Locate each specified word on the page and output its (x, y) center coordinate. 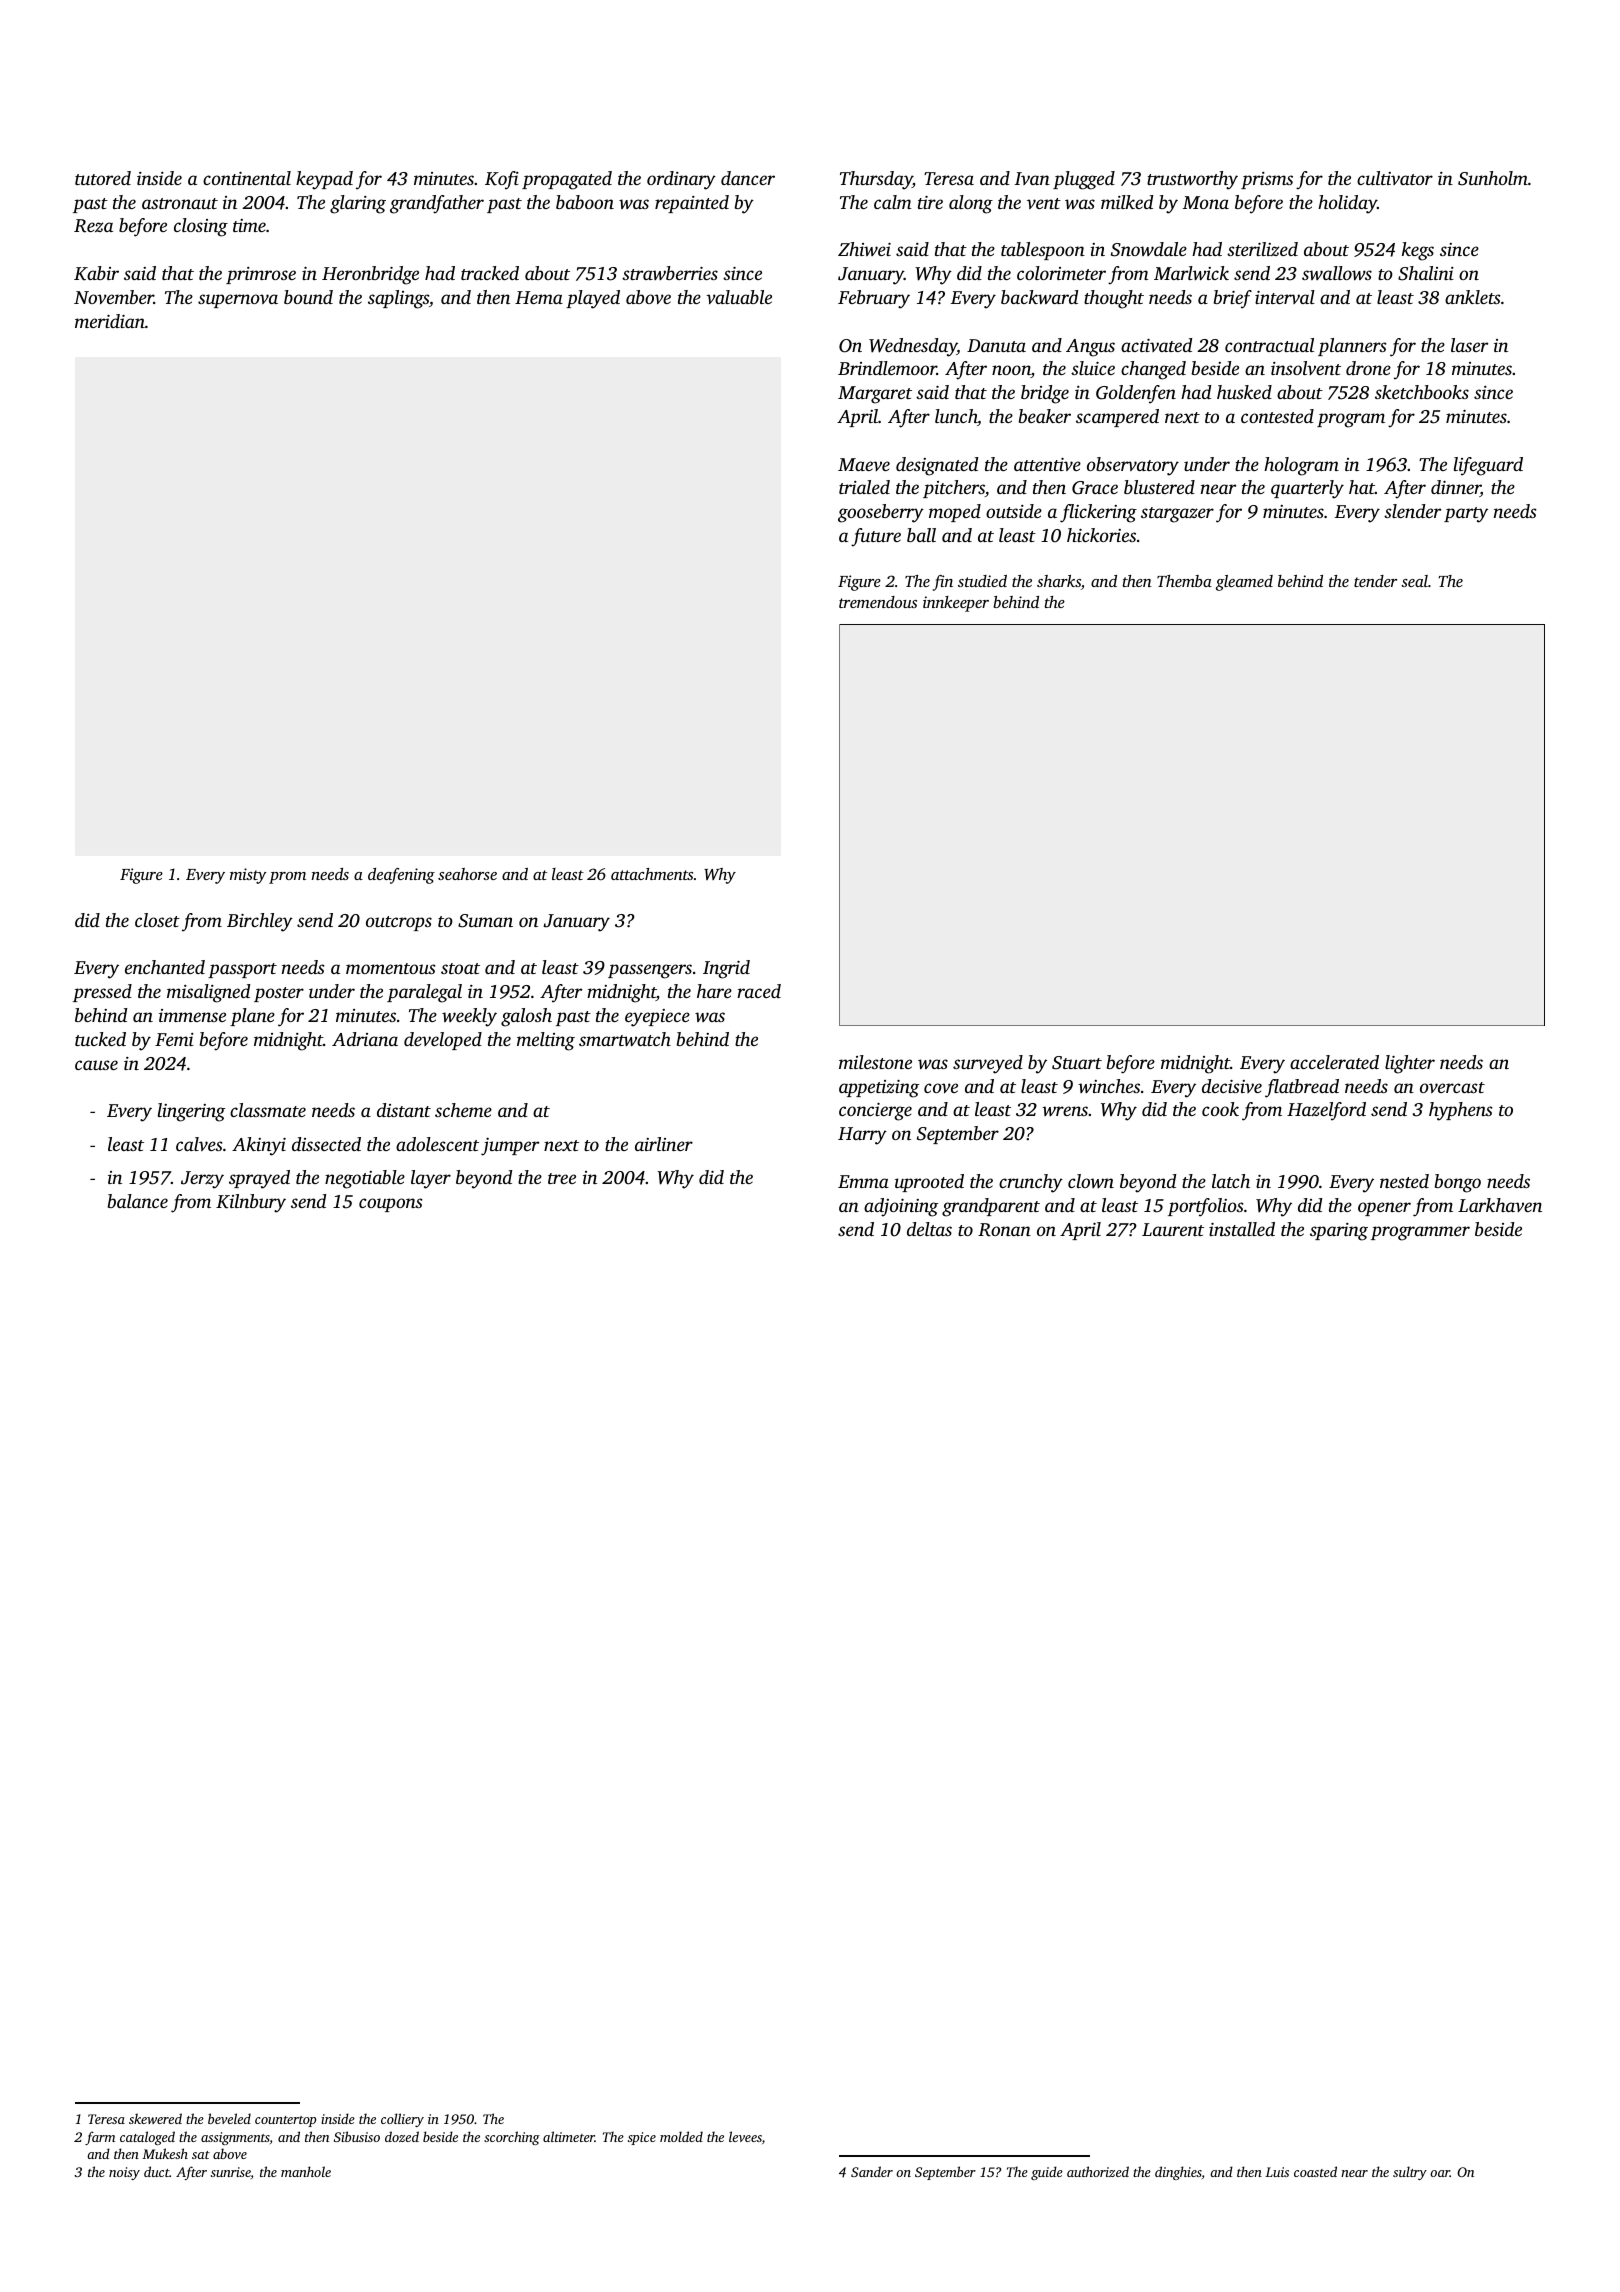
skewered (155, 2118)
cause (96, 1065)
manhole (306, 2171)
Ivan (1032, 178)
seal (1414, 581)
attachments (652, 874)
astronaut (180, 203)
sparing (1339, 1232)
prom (287, 878)
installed (1242, 1229)
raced (759, 991)
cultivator (1395, 178)
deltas (929, 1229)
